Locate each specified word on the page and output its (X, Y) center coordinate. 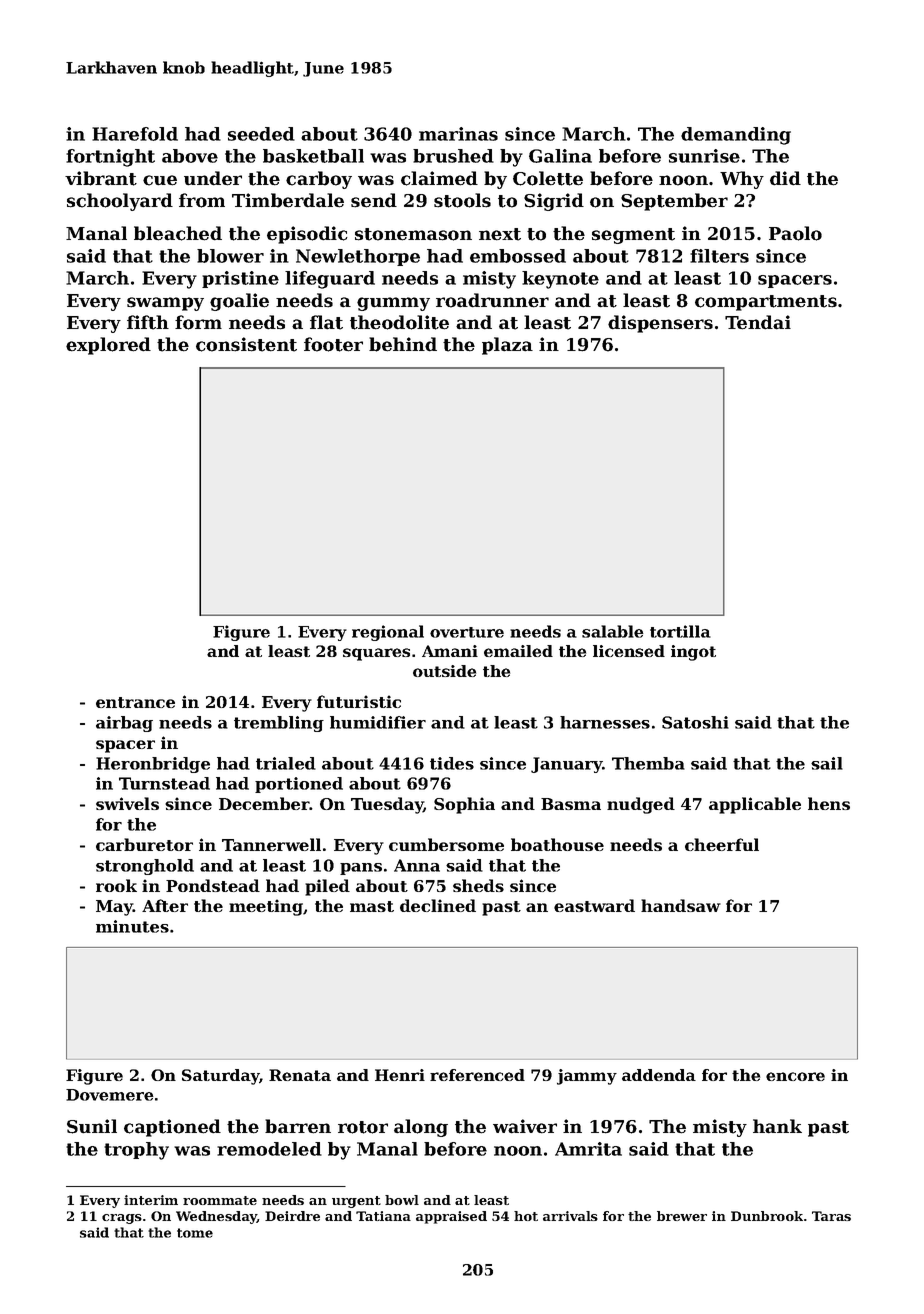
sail (827, 763)
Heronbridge (153, 765)
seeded (261, 134)
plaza (507, 346)
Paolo (795, 233)
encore (795, 1076)
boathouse (557, 844)
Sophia (464, 805)
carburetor (144, 844)
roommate (220, 1200)
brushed (453, 156)
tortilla (680, 631)
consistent (246, 344)
